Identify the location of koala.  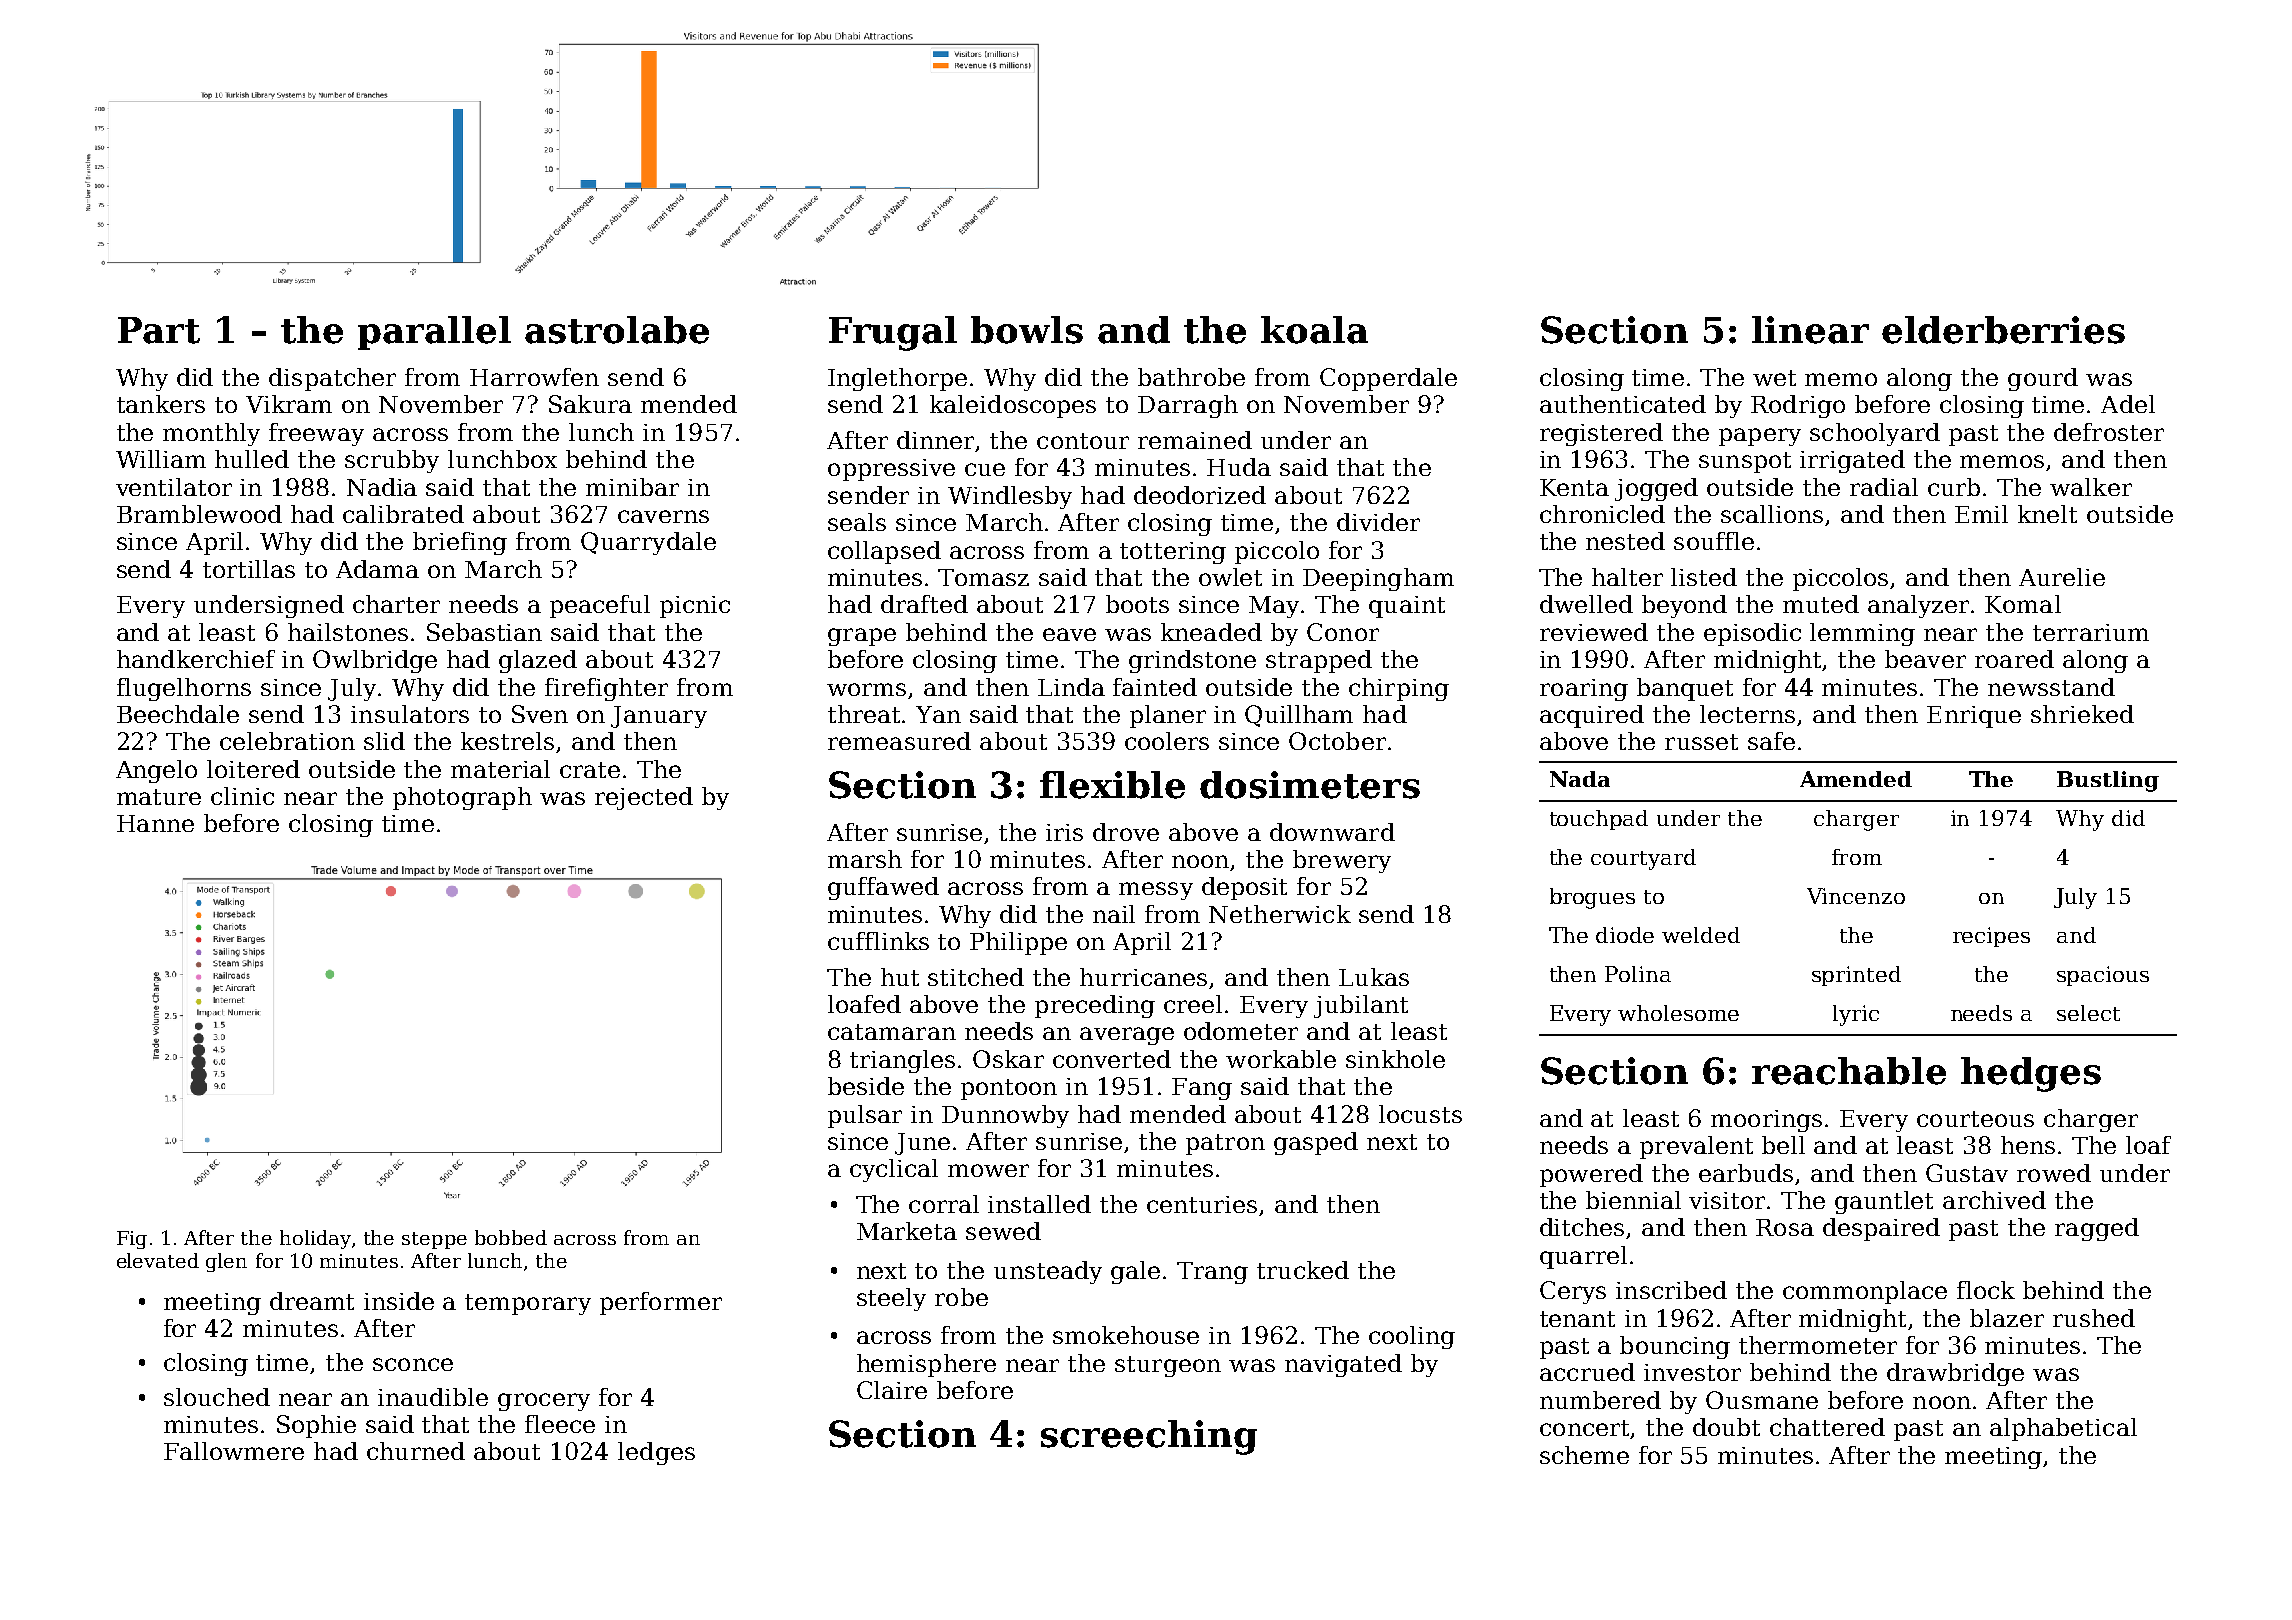
(1314, 330).
